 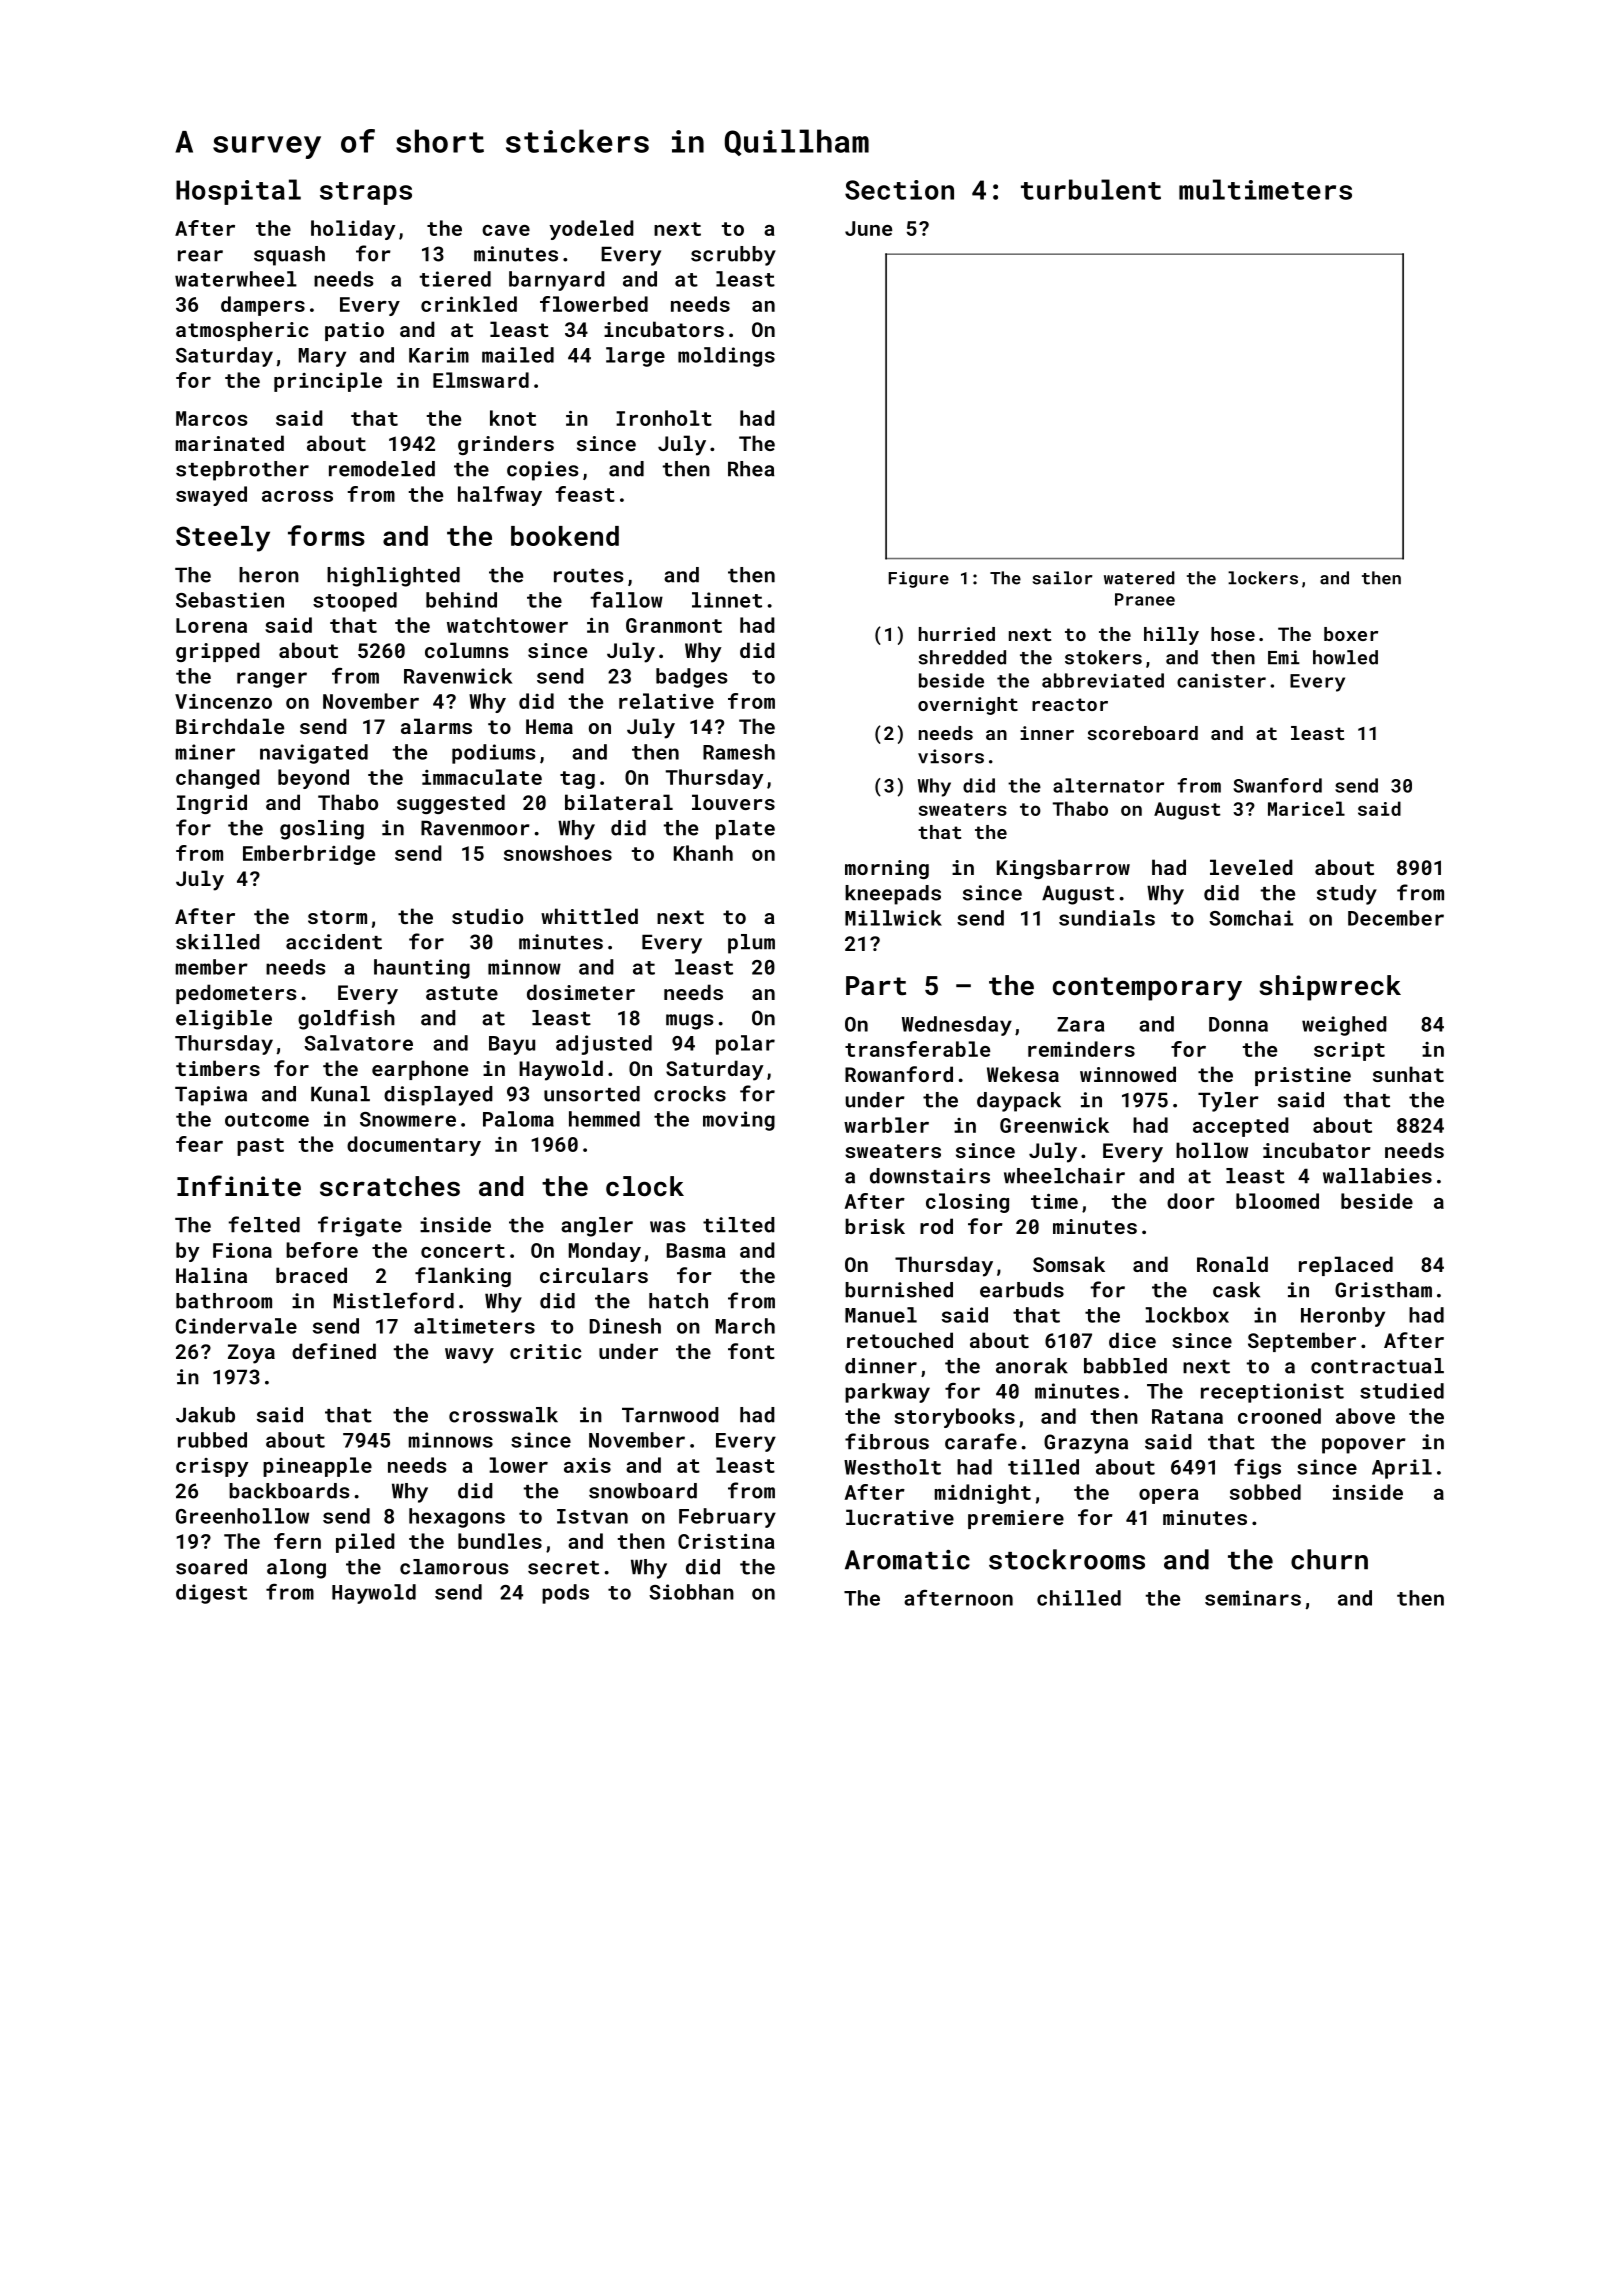 I want to click on Kunal, so click(x=340, y=1094).
